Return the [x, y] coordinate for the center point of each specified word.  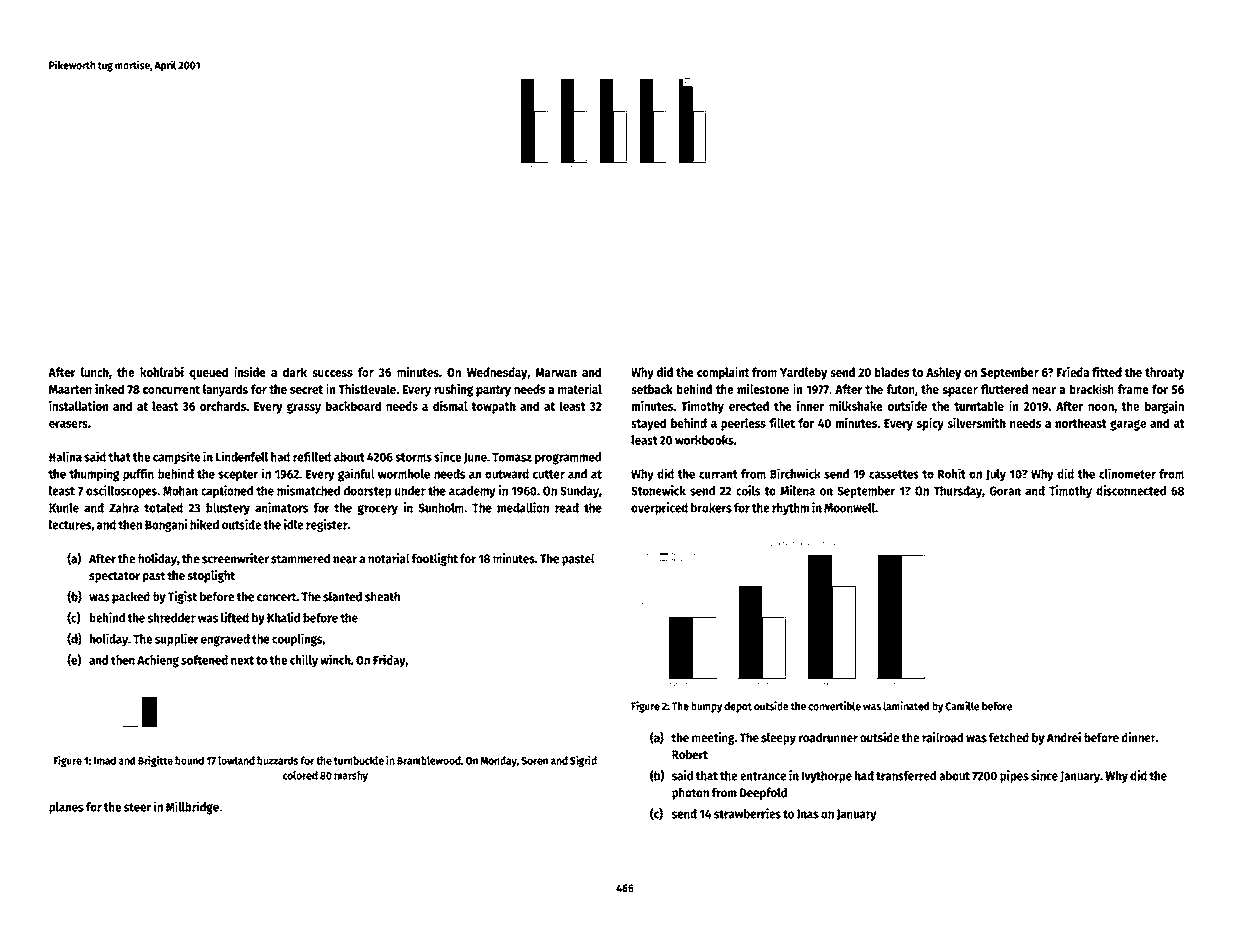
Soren [534, 761]
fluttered [1004, 389]
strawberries [747, 813]
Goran [1005, 491]
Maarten [70, 389]
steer [137, 807]
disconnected [1131, 490]
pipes [1014, 776]
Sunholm [441, 508]
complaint [723, 373]
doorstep [367, 492]
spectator [114, 577]
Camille [962, 706]
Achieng [158, 661]
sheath [382, 596]
